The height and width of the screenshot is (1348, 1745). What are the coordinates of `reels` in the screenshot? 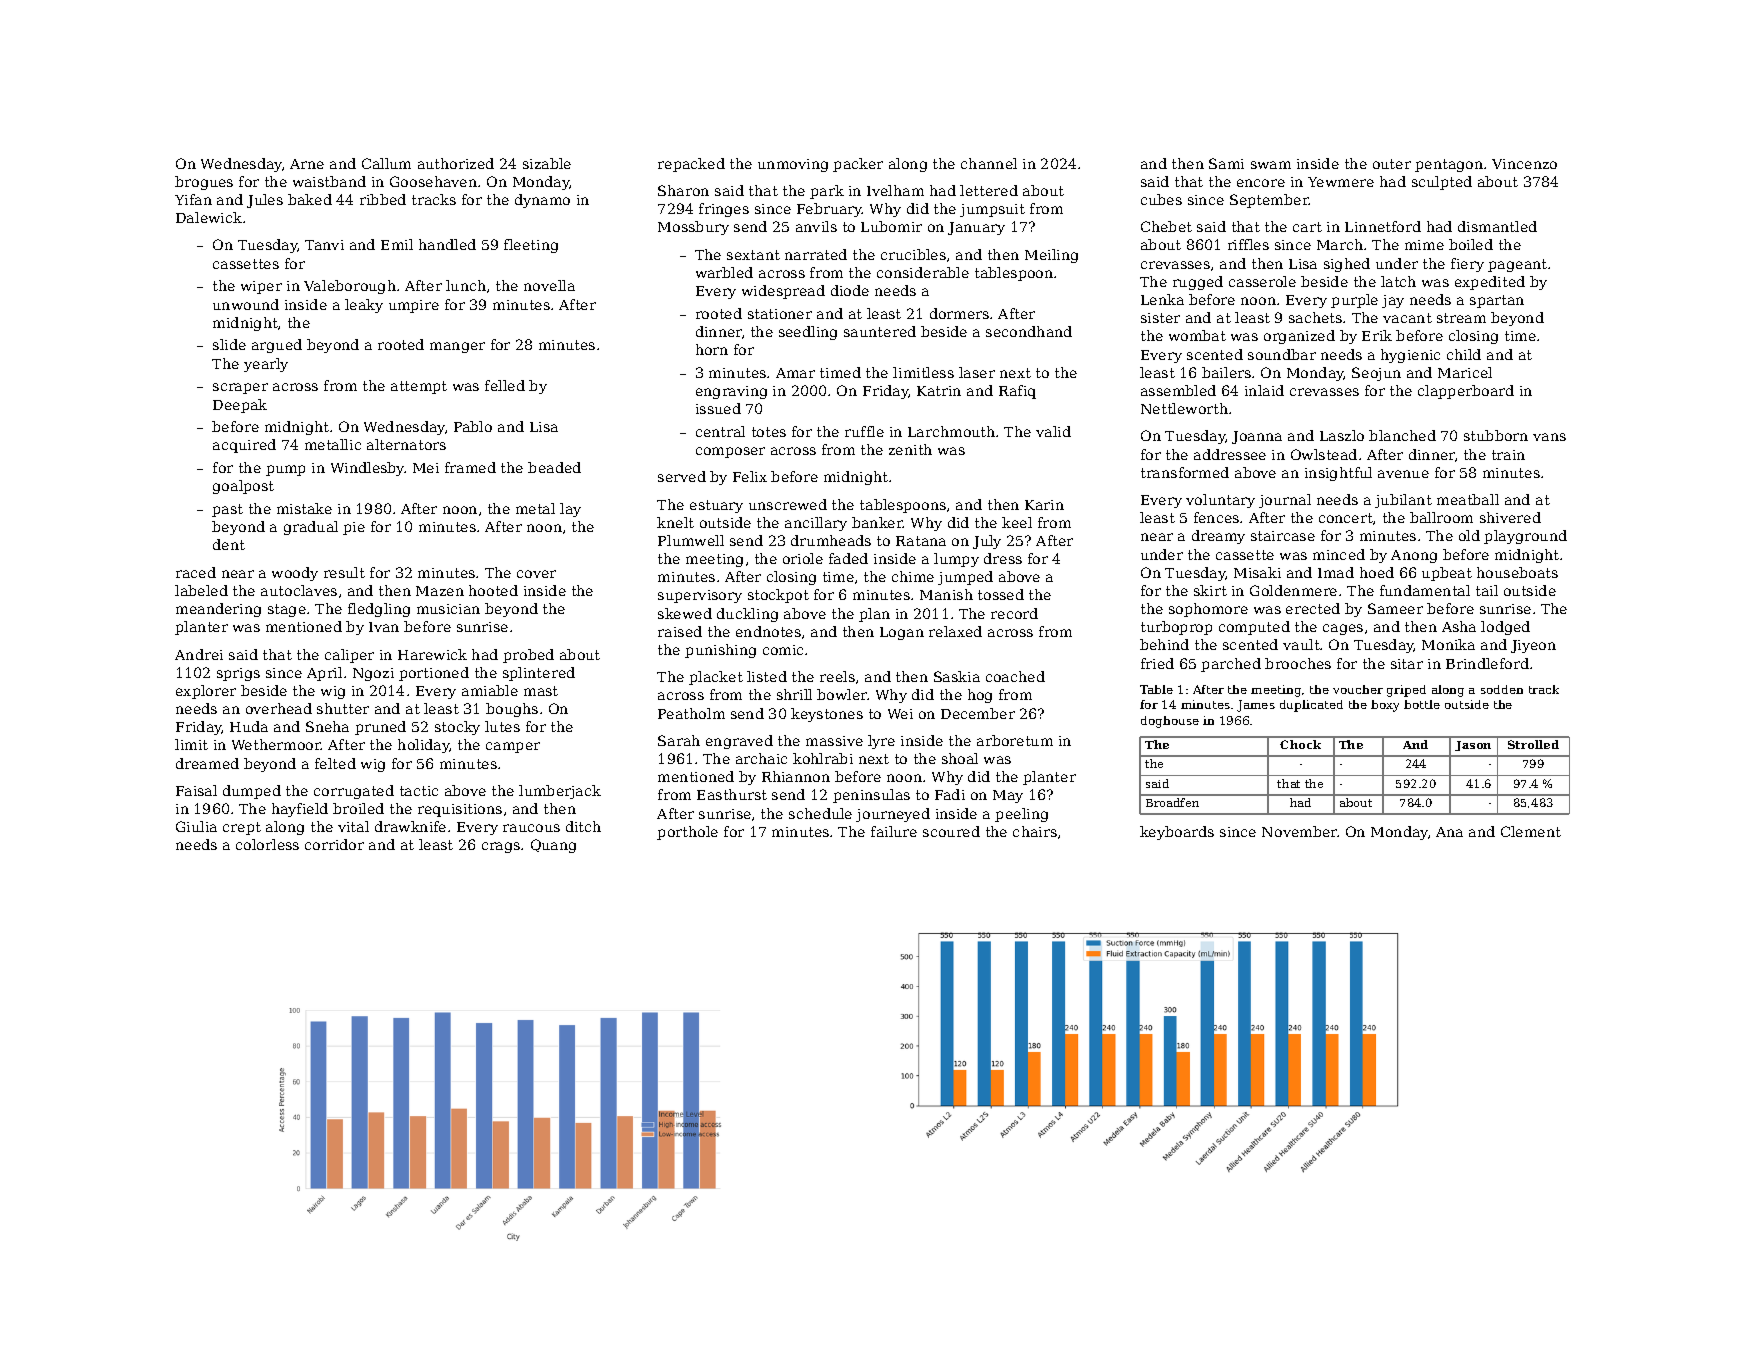 It's located at (837, 676).
